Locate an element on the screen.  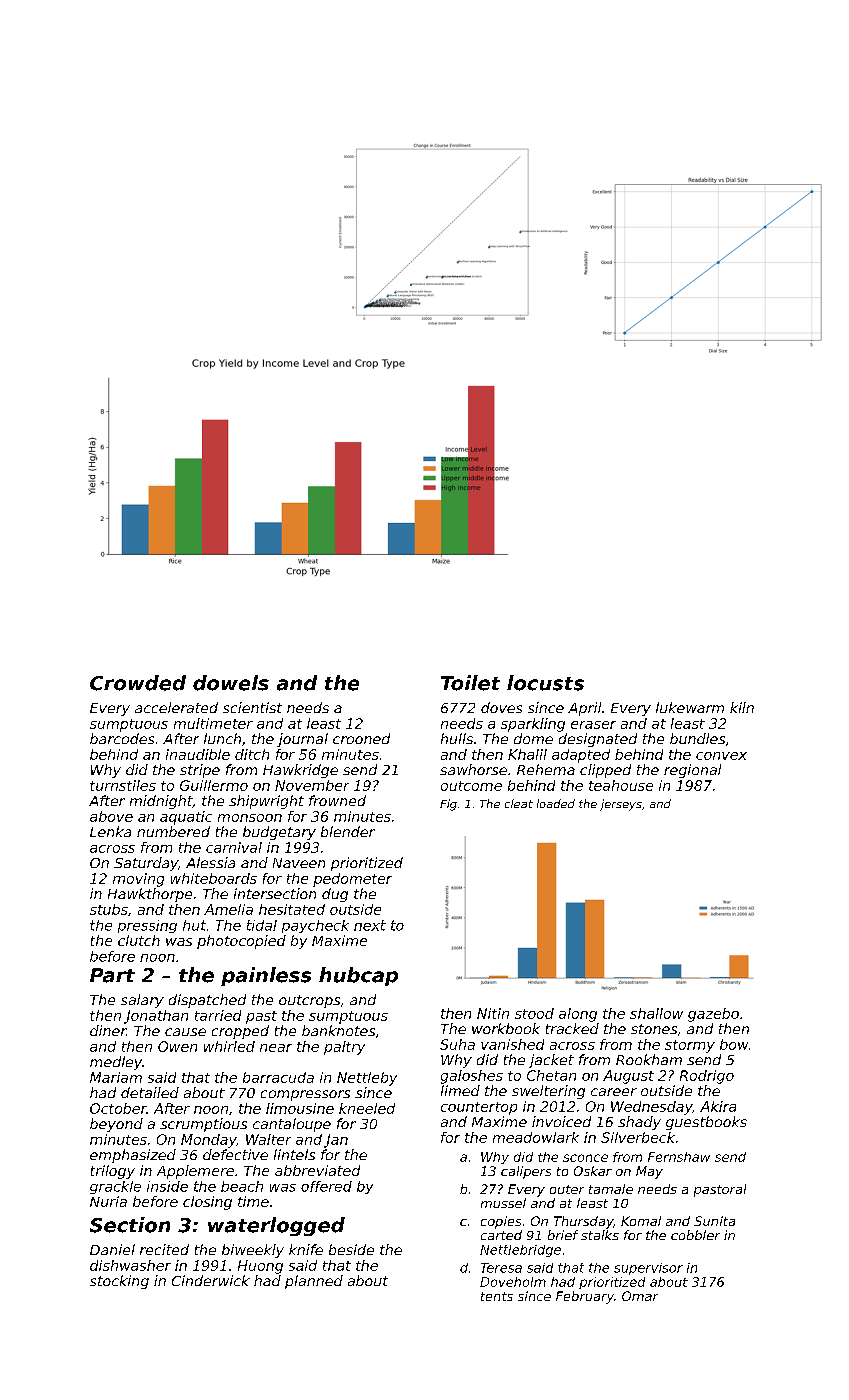
inaudible is located at coordinates (198, 754).
